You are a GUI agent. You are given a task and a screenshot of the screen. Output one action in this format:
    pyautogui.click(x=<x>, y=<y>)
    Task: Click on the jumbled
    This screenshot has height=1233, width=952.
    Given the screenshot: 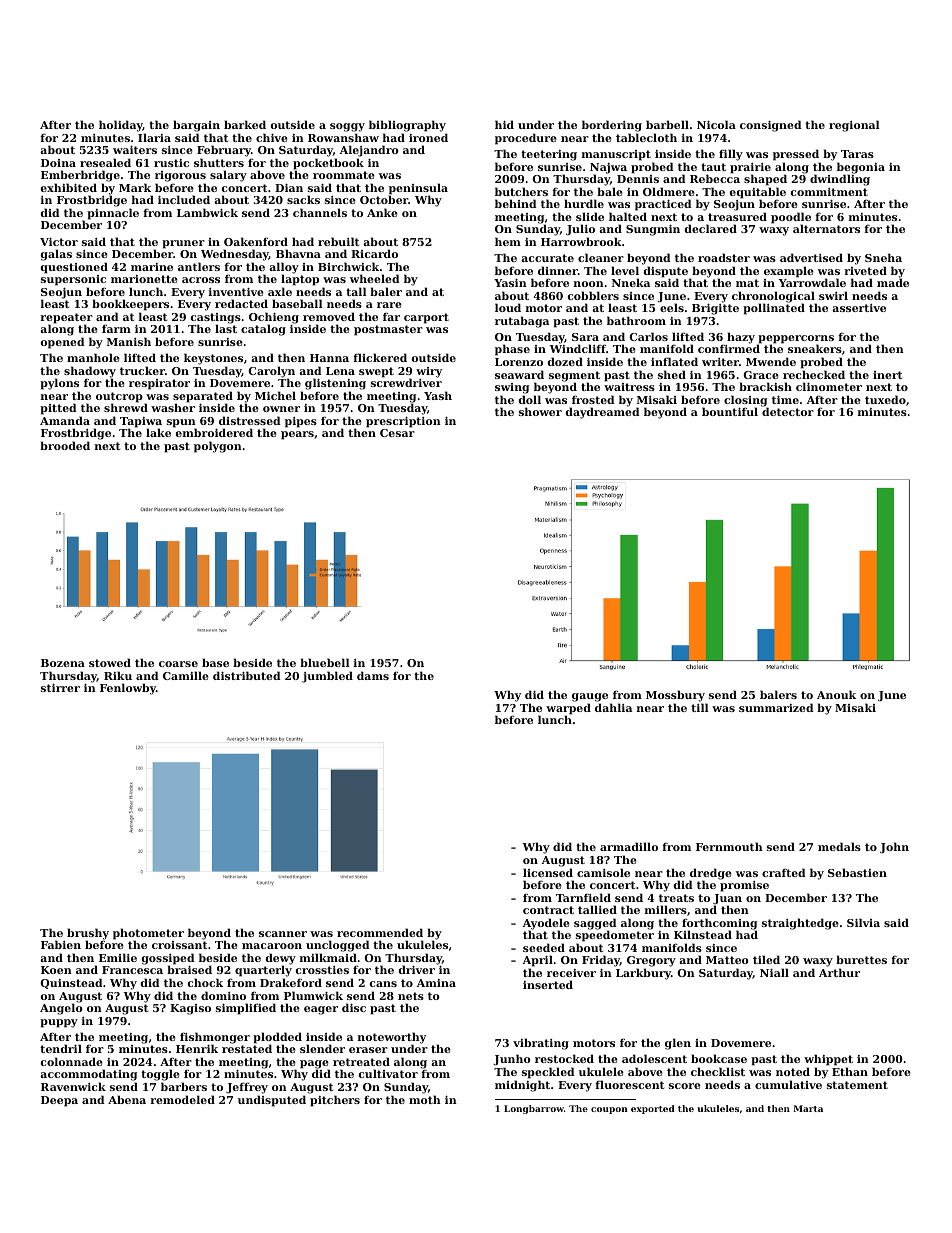 What is the action you would take?
    pyautogui.click(x=327, y=677)
